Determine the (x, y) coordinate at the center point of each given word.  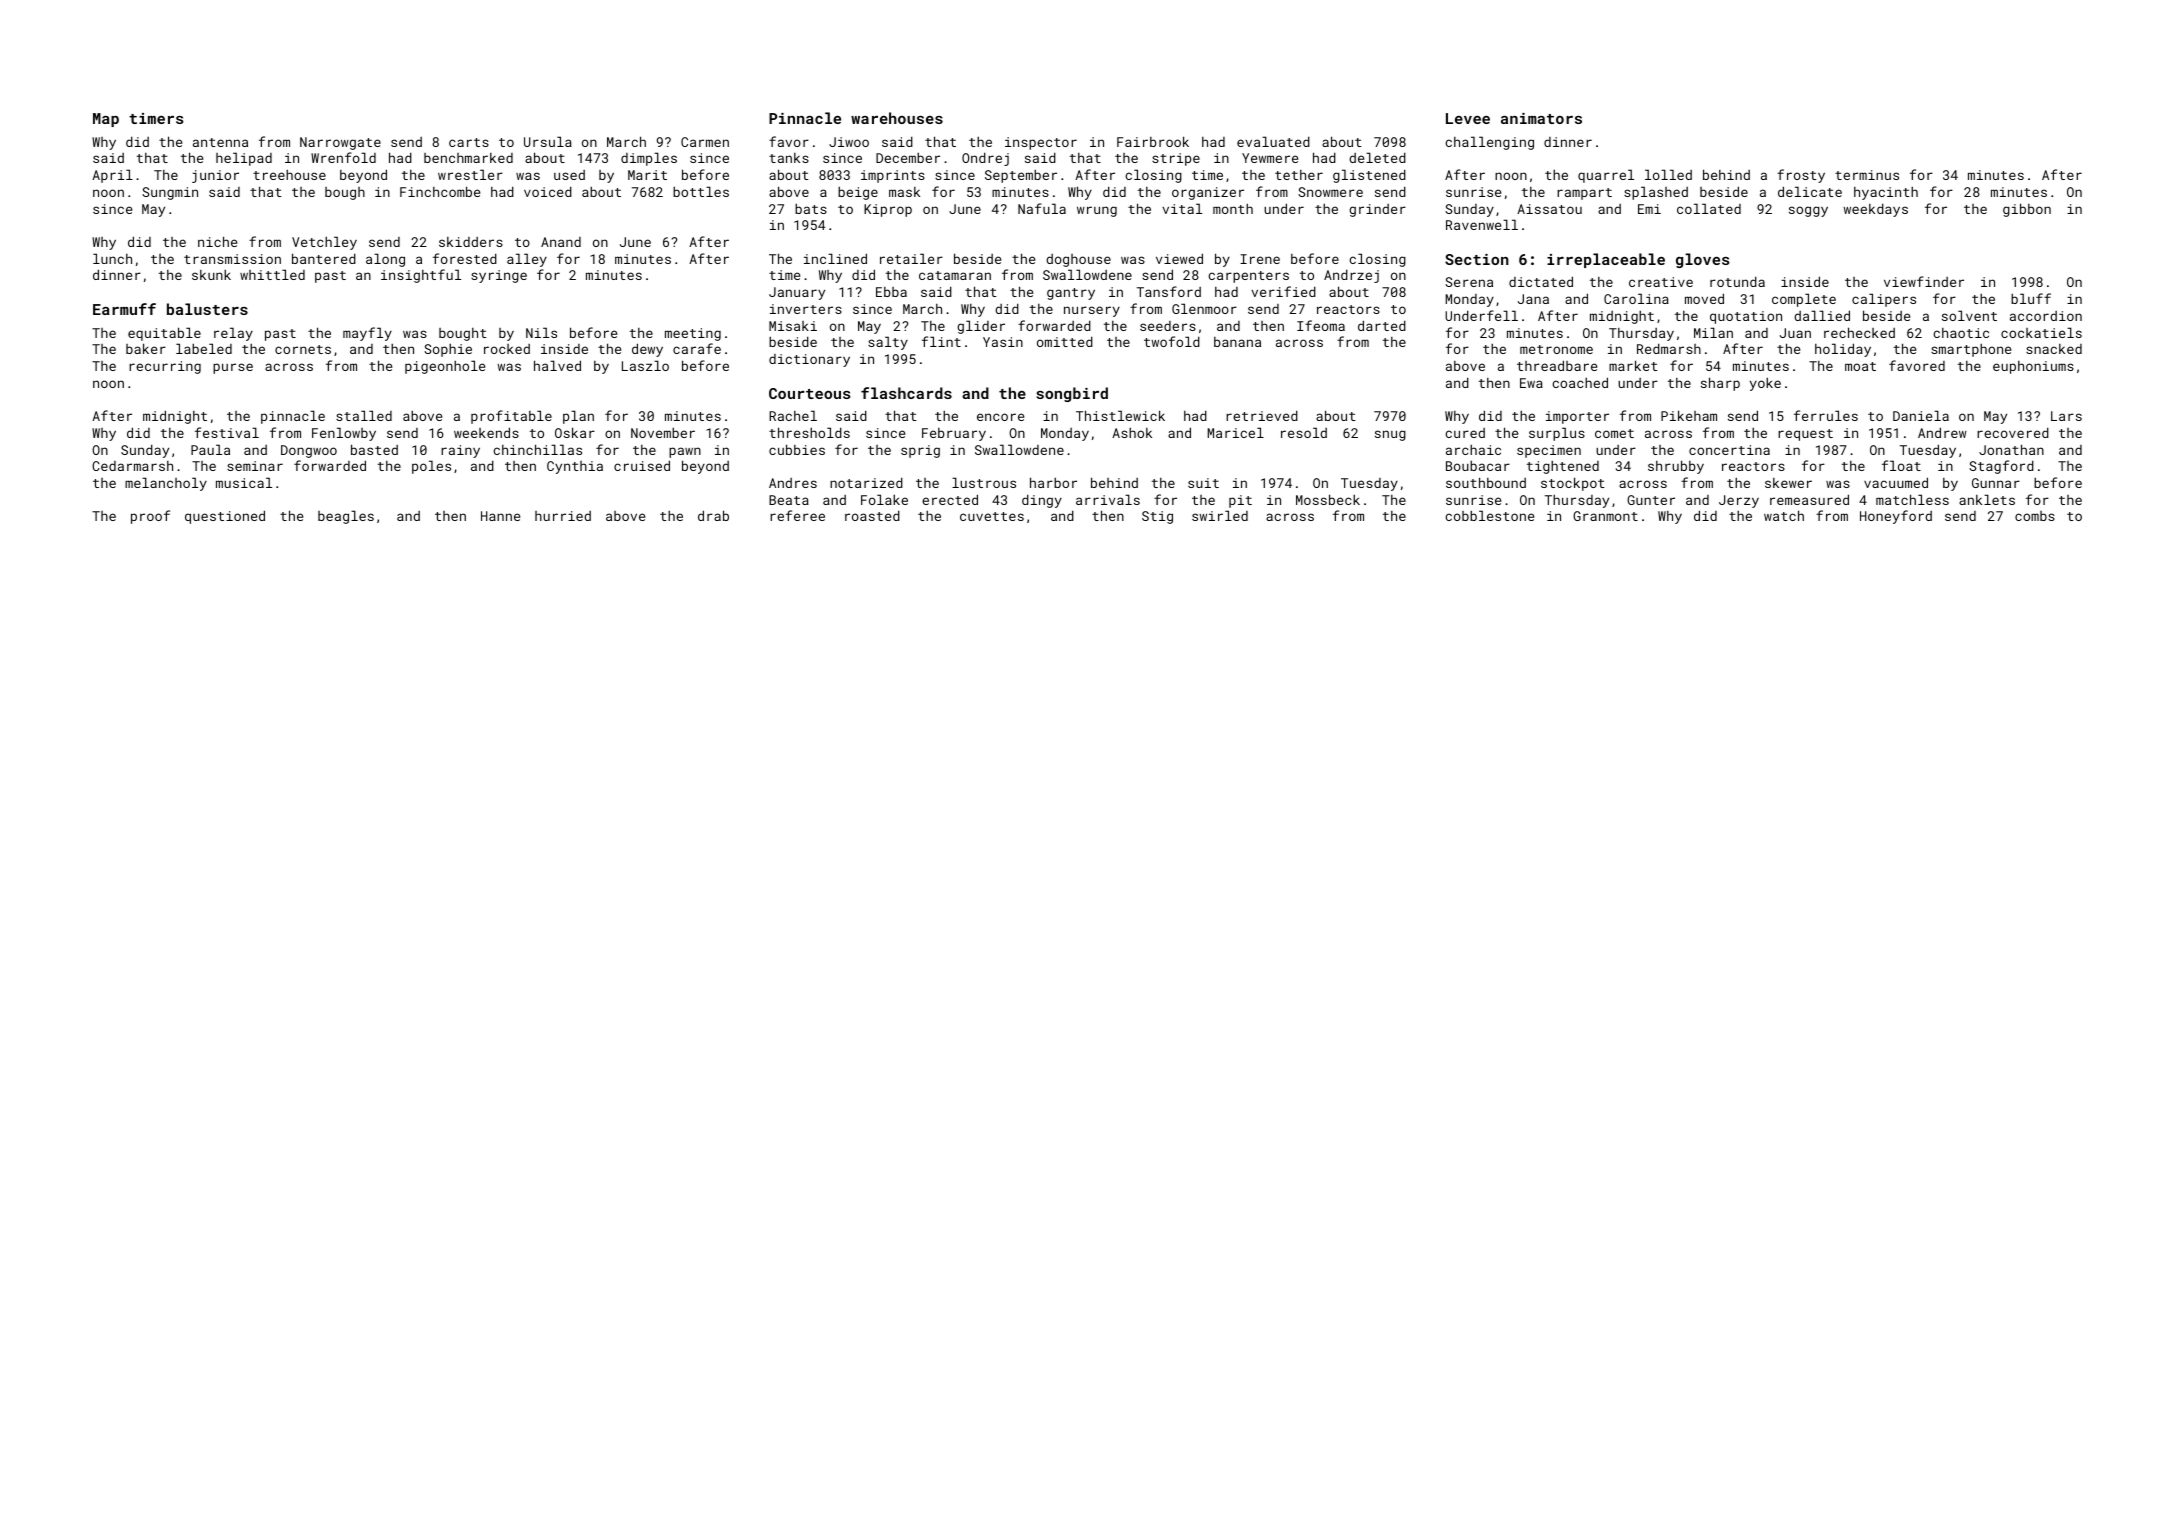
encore (1000, 417)
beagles (346, 517)
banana (1237, 342)
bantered (324, 258)
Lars (2066, 416)
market (1633, 365)
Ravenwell (1482, 224)
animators (1541, 118)
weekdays (1875, 210)
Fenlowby (344, 434)
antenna (220, 142)
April (112, 176)
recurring (165, 367)
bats (811, 208)
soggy (1808, 211)
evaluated (1273, 141)
